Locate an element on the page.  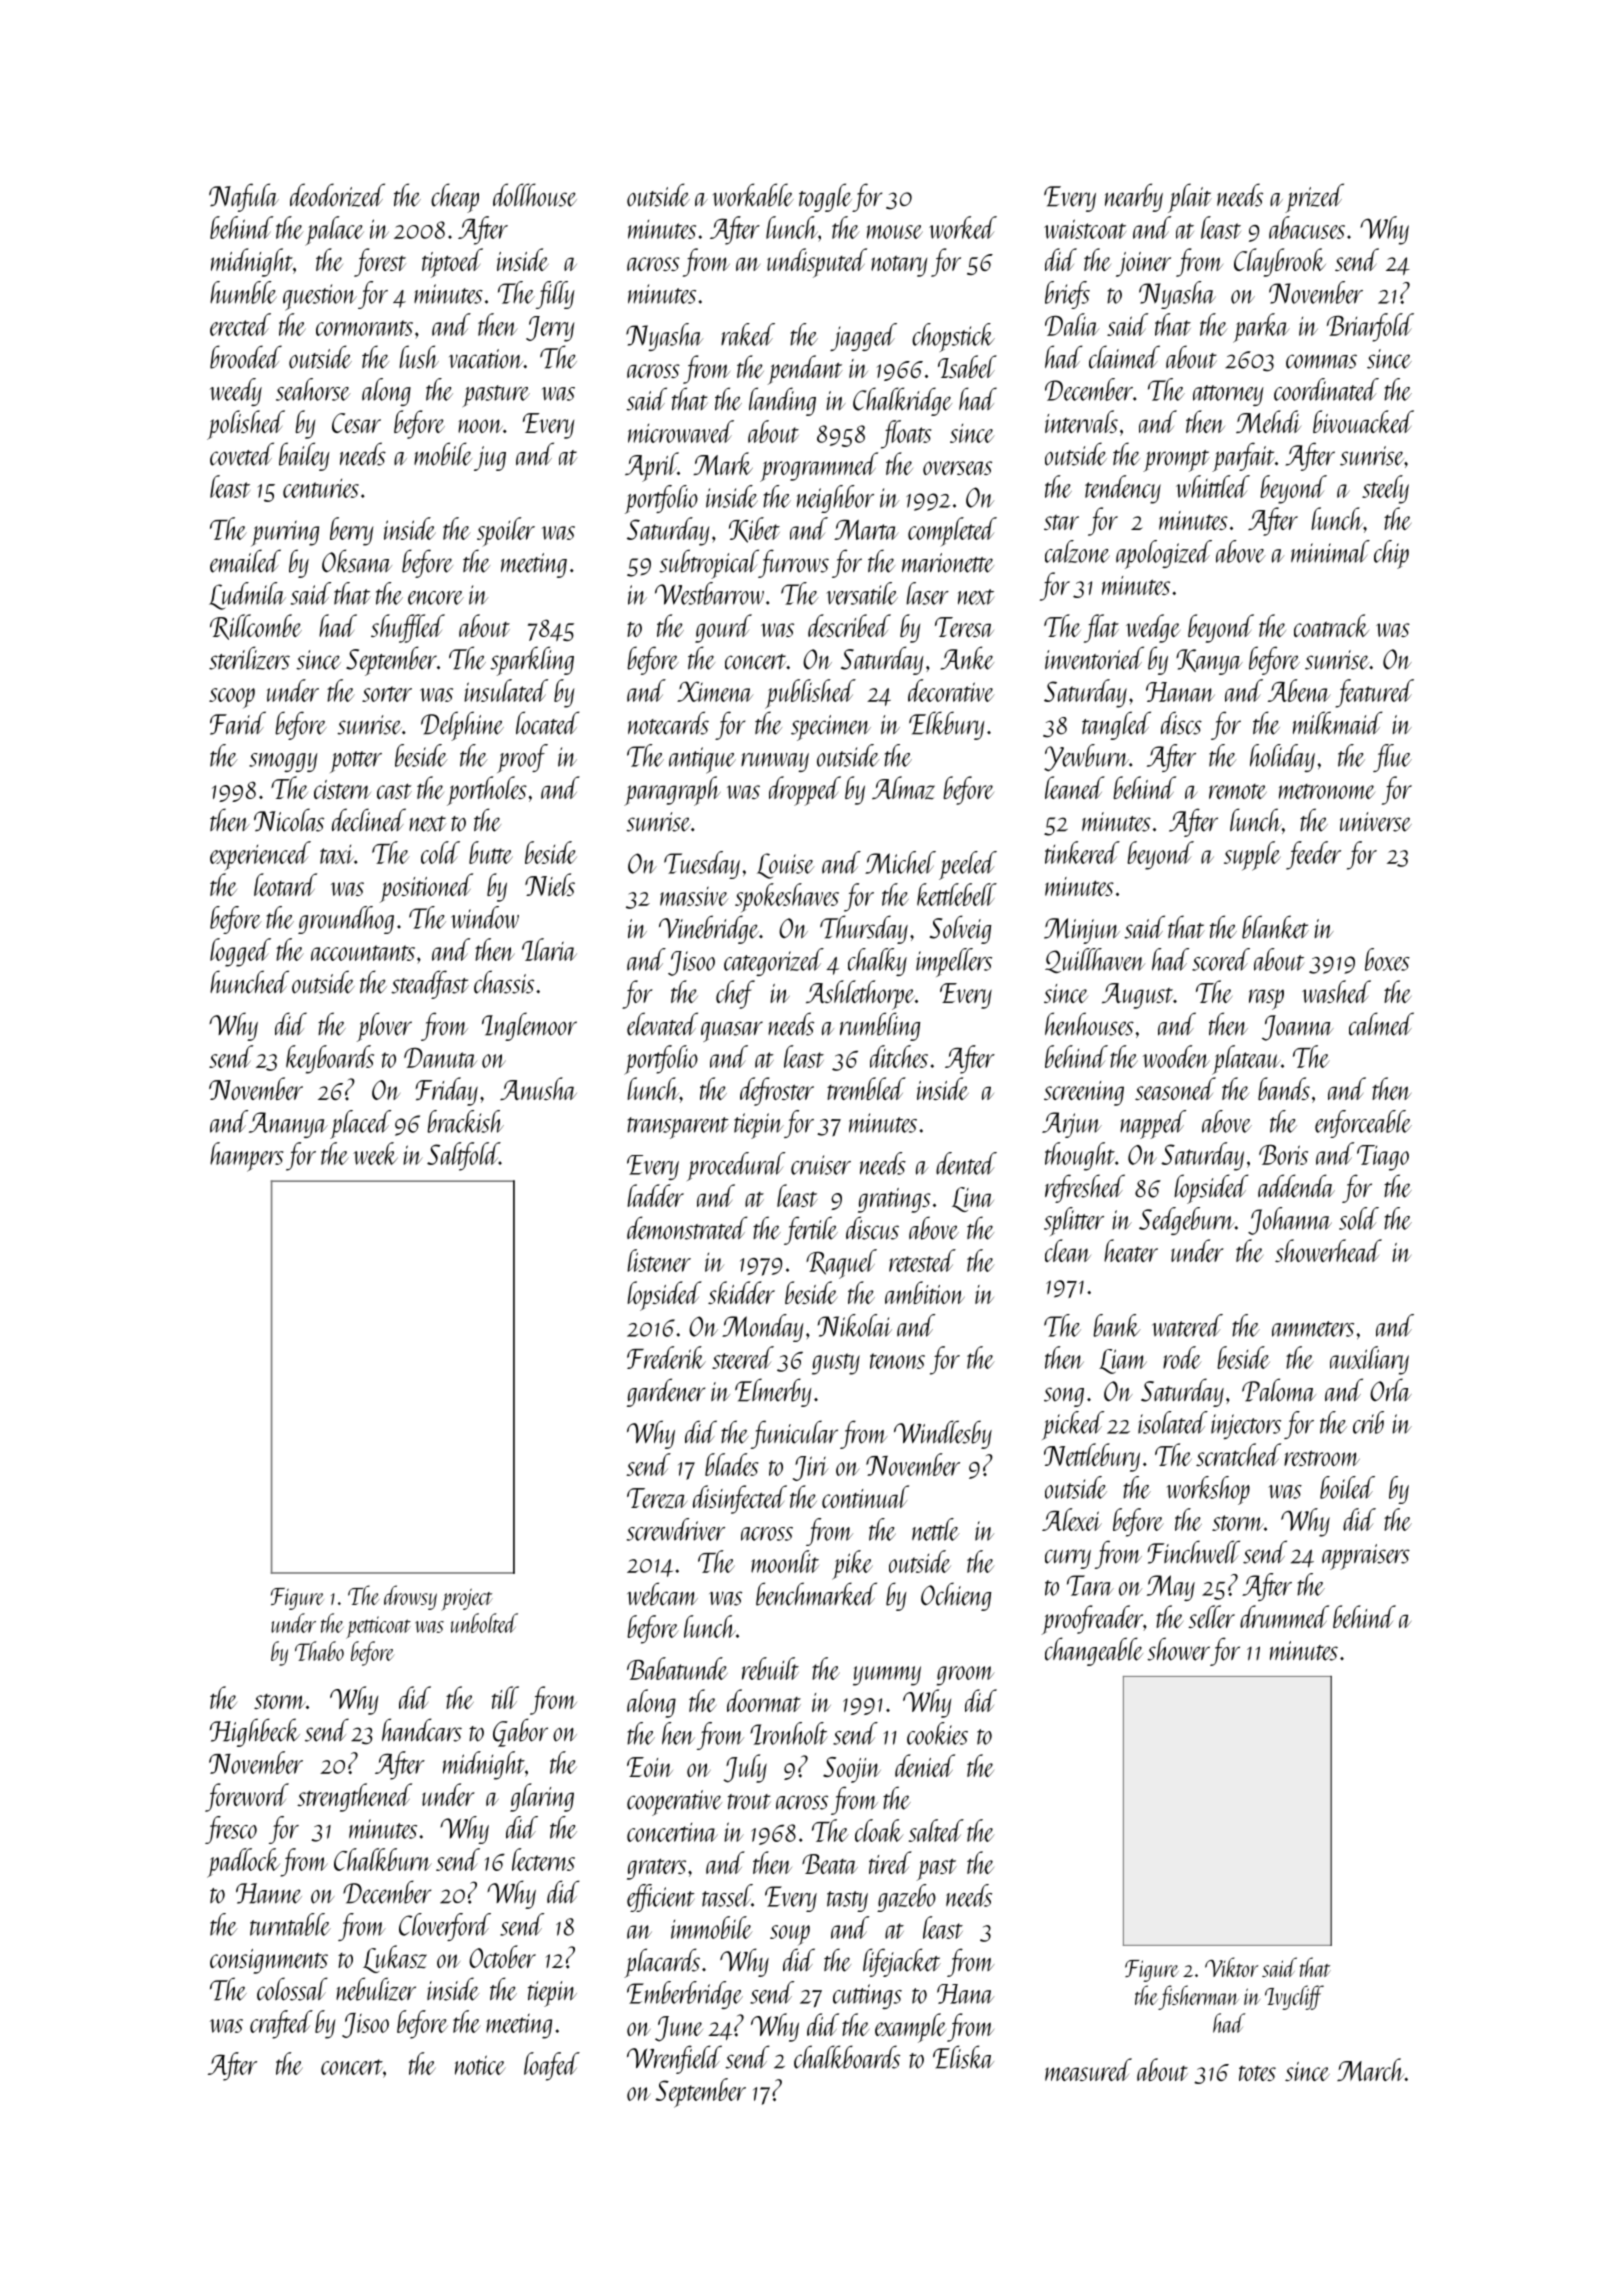
placards is located at coordinates (662, 1963).
